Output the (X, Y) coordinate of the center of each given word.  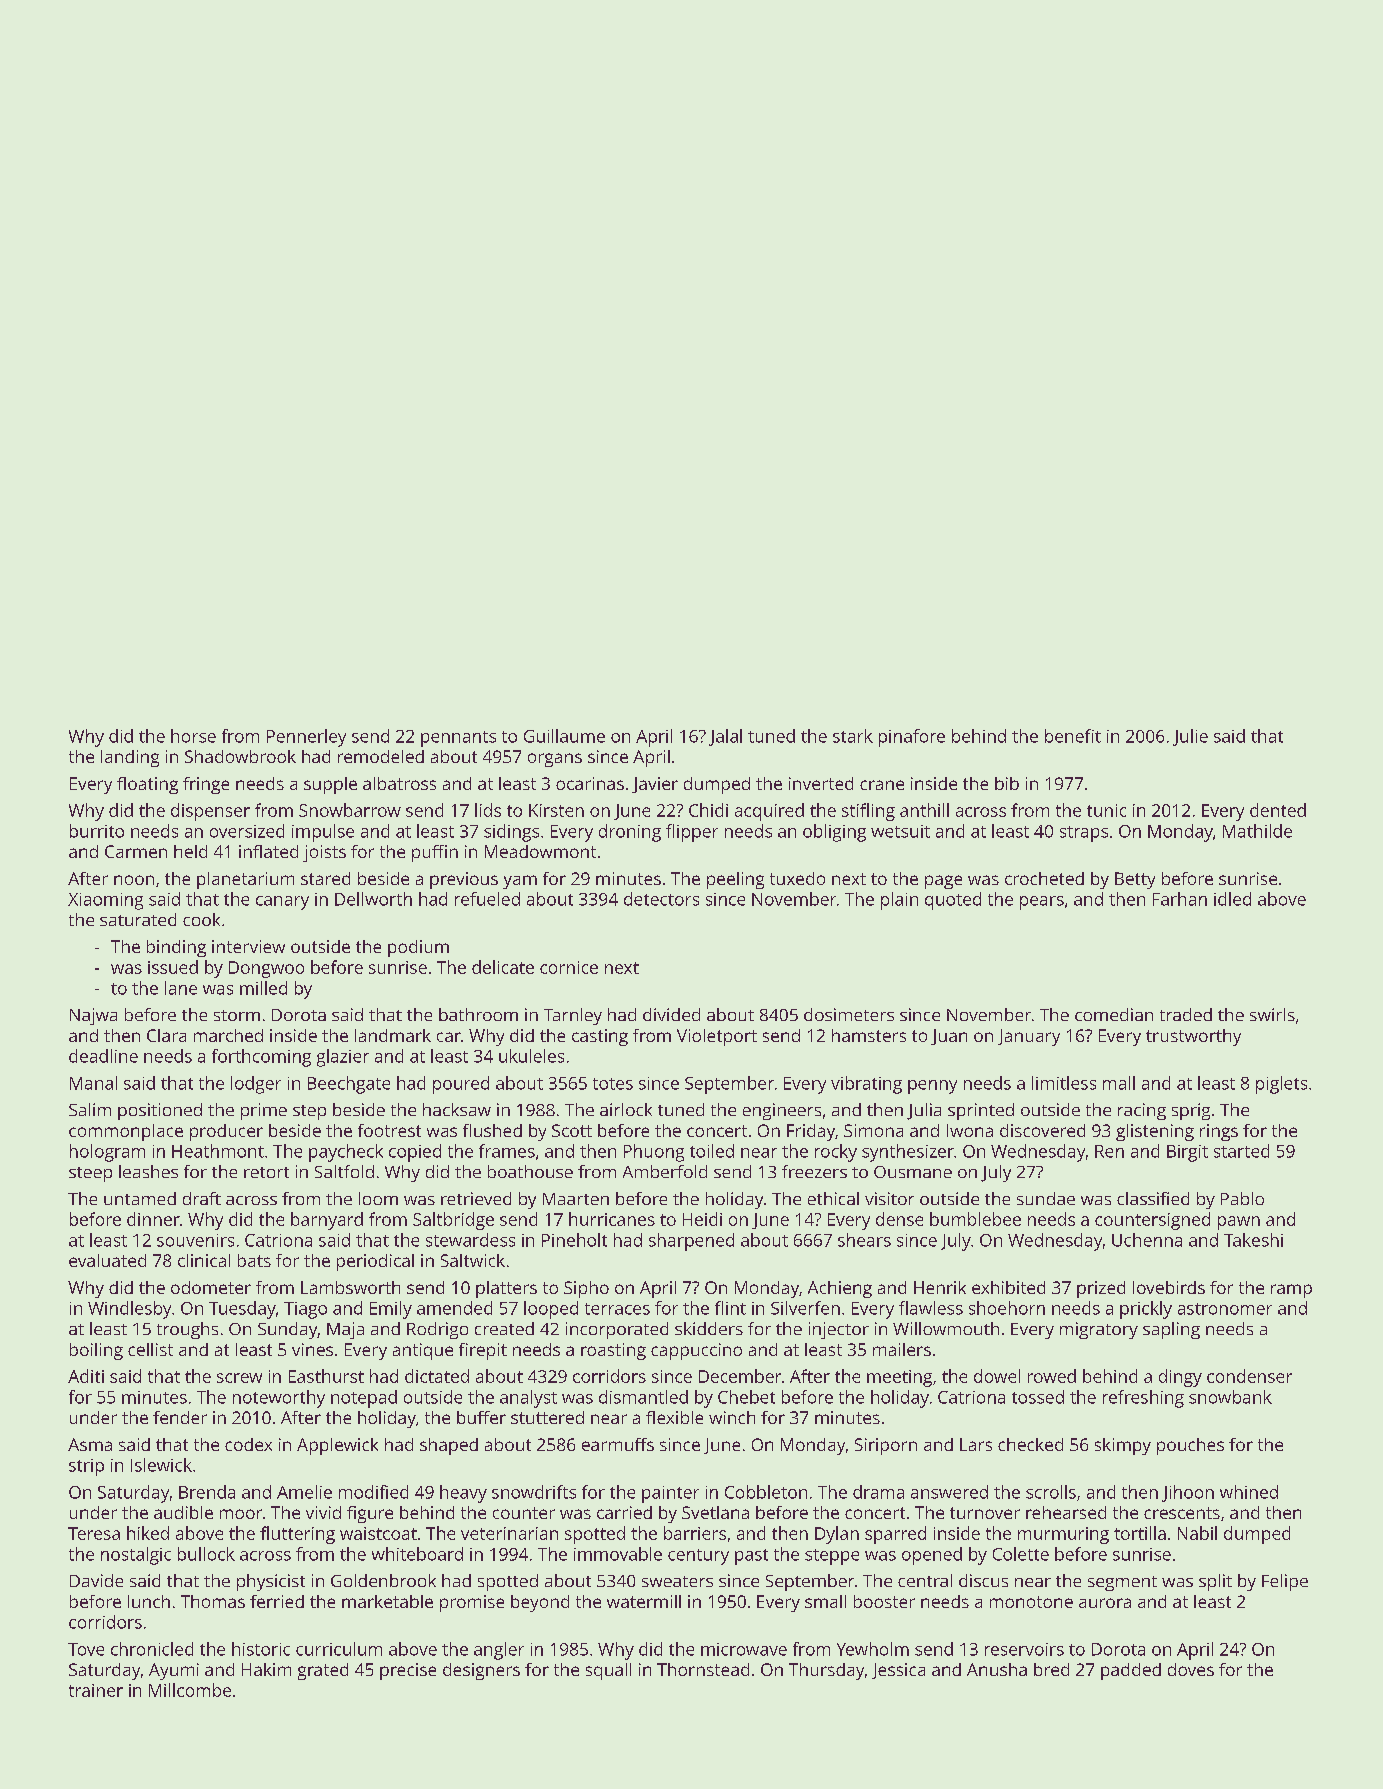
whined (1249, 1492)
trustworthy (1193, 1037)
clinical (204, 1260)
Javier (655, 785)
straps (1084, 834)
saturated (138, 919)
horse (193, 736)
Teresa (94, 1533)
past (751, 1557)
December (740, 1376)
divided (671, 1014)
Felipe (1285, 1582)
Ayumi (174, 1671)
